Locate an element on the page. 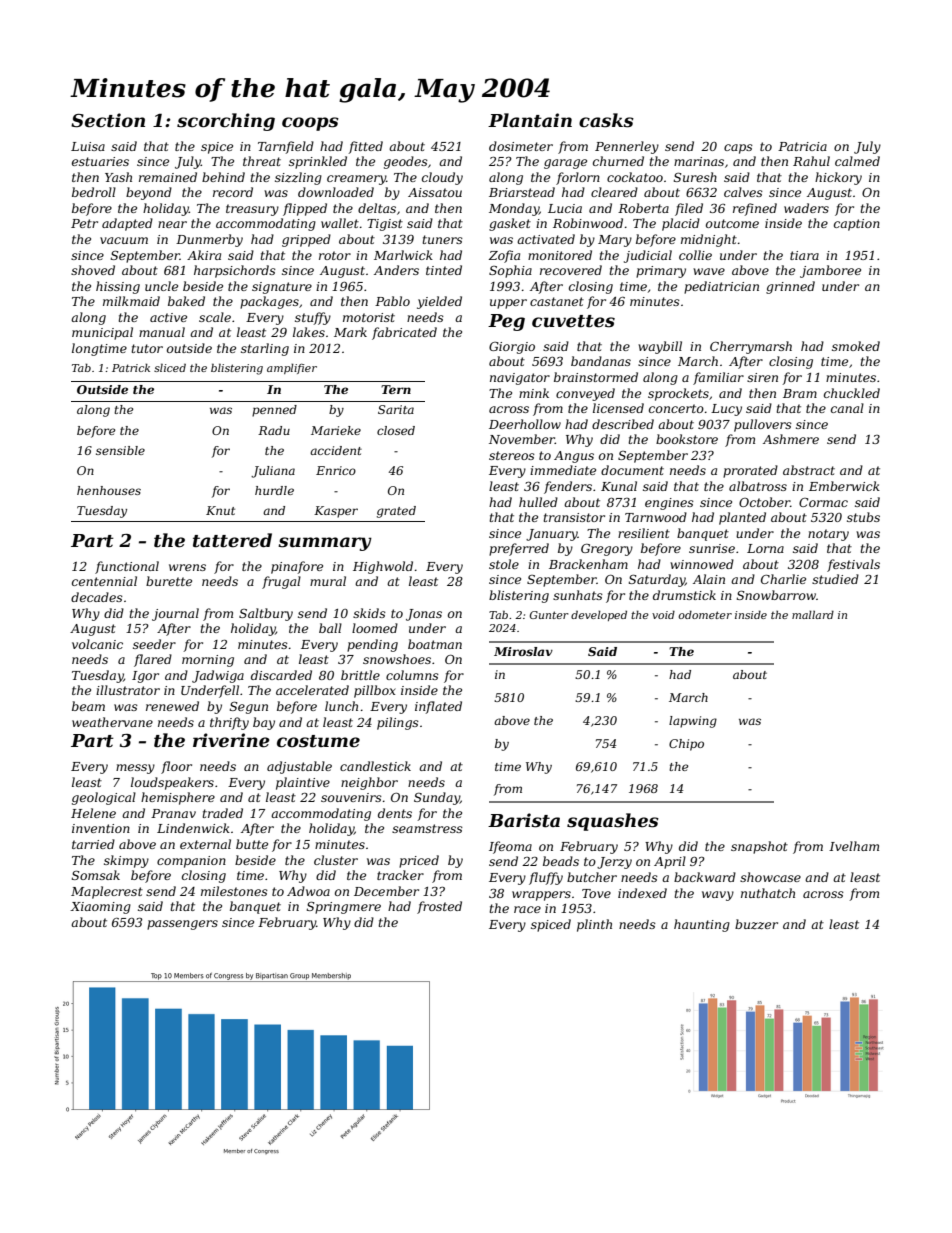 Image resolution: width=952 pixels, height=1233 pixels. casks is located at coordinates (606, 120).
